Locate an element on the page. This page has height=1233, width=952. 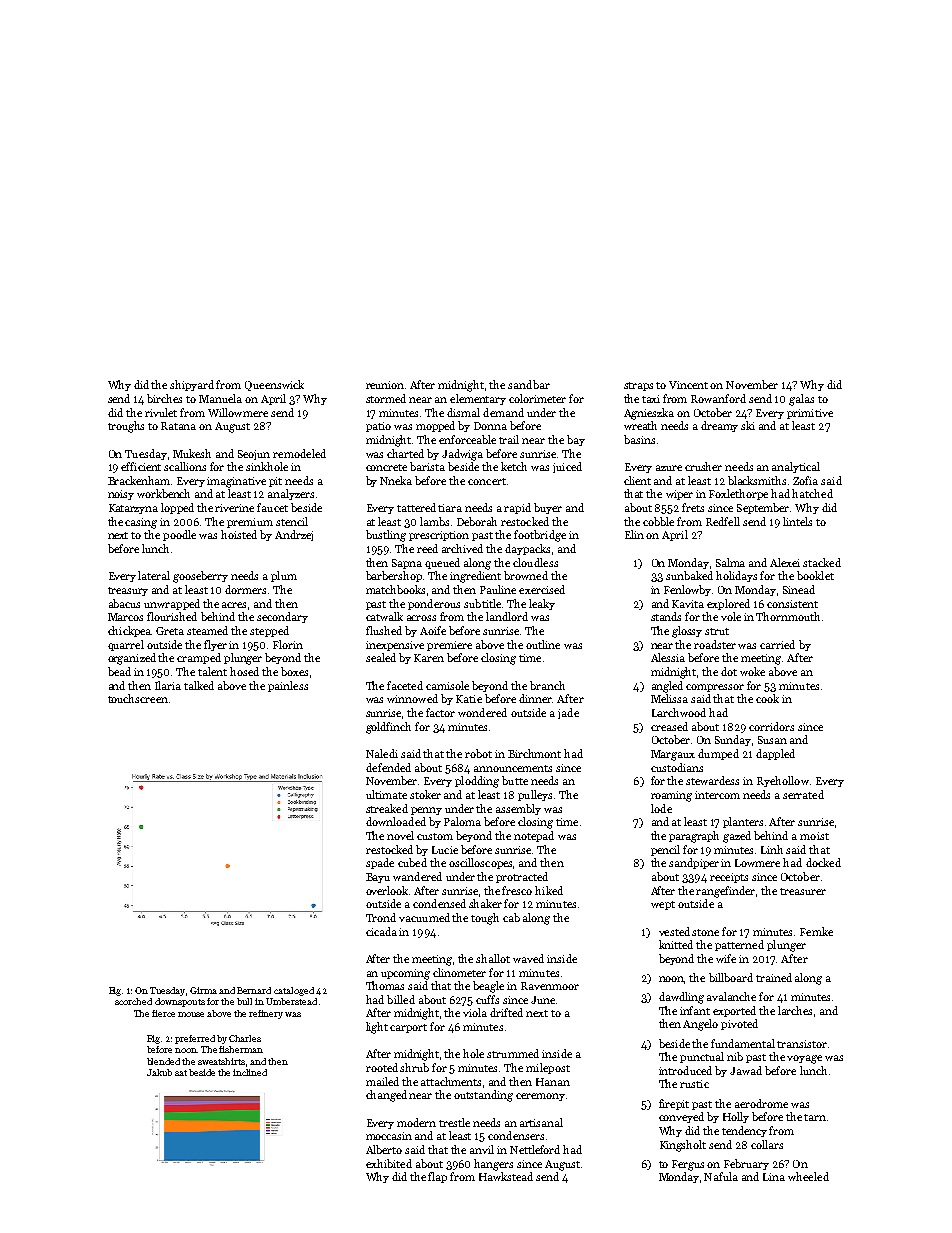
trained is located at coordinates (774, 977).
